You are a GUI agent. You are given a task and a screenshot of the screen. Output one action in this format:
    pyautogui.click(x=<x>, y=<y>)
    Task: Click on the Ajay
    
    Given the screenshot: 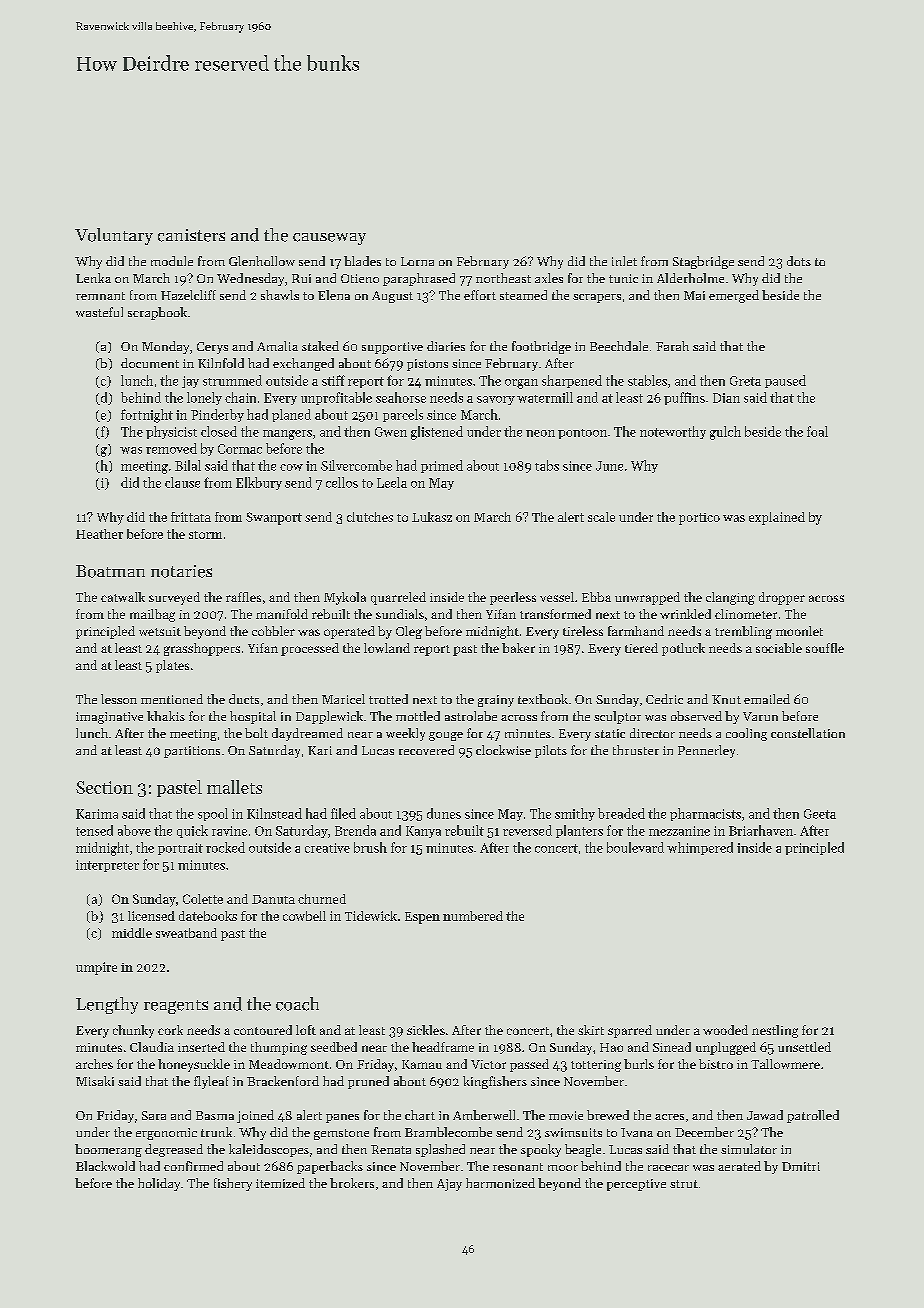 What is the action you would take?
    pyautogui.click(x=449, y=1185)
